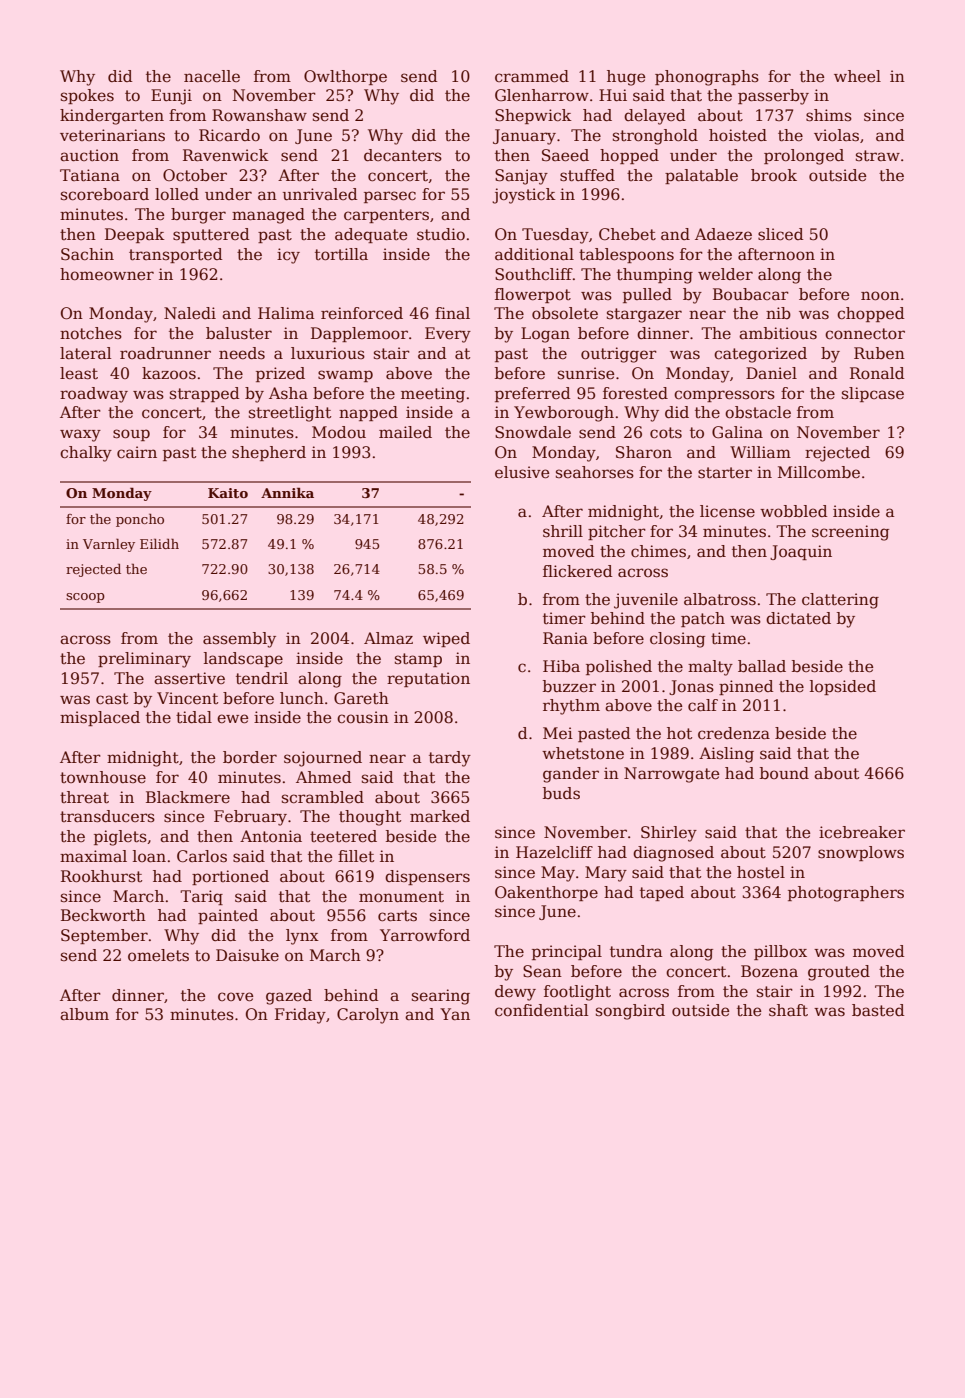 Image resolution: width=965 pixels, height=1398 pixels. What do you see at coordinates (840, 601) in the document?
I see `clattering` at bounding box center [840, 601].
